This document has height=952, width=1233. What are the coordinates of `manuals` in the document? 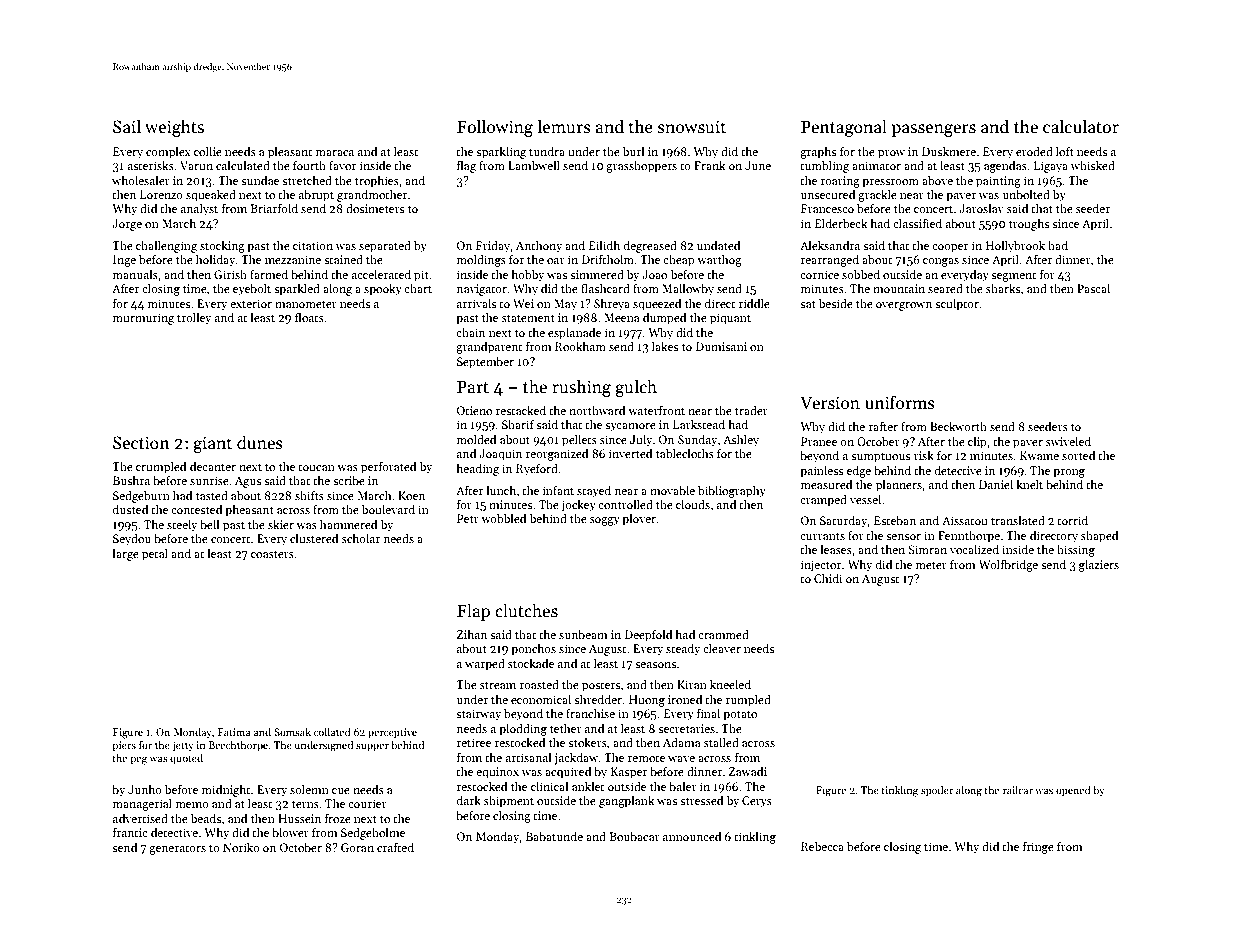 It's located at (135, 274).
